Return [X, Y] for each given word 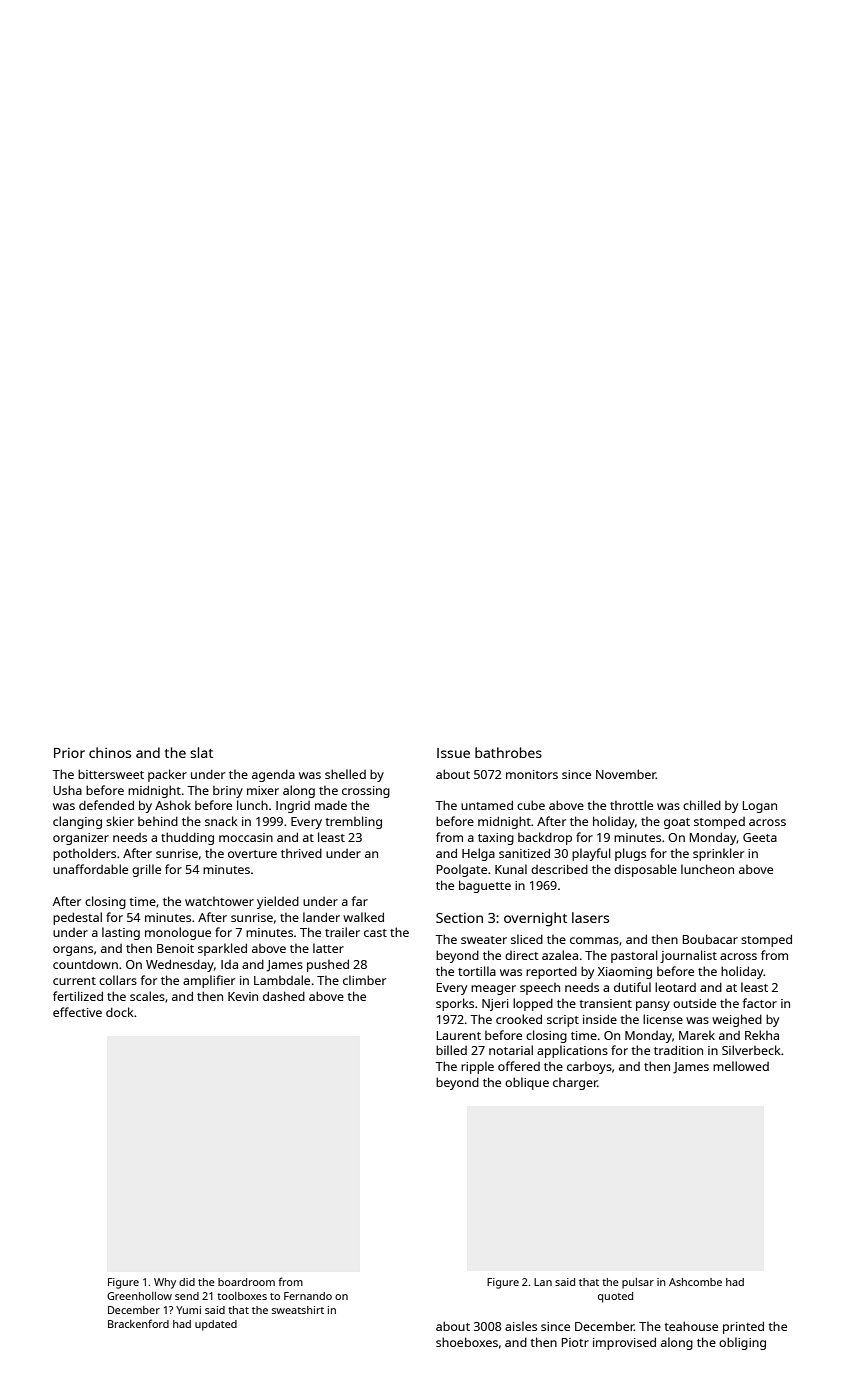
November [626, 774]
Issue [453, 753]
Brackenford [138, 1323]
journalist [688, 956]
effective [77, 1012]
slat [201, 752]
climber [364, 980]
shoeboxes [467, 1342]
